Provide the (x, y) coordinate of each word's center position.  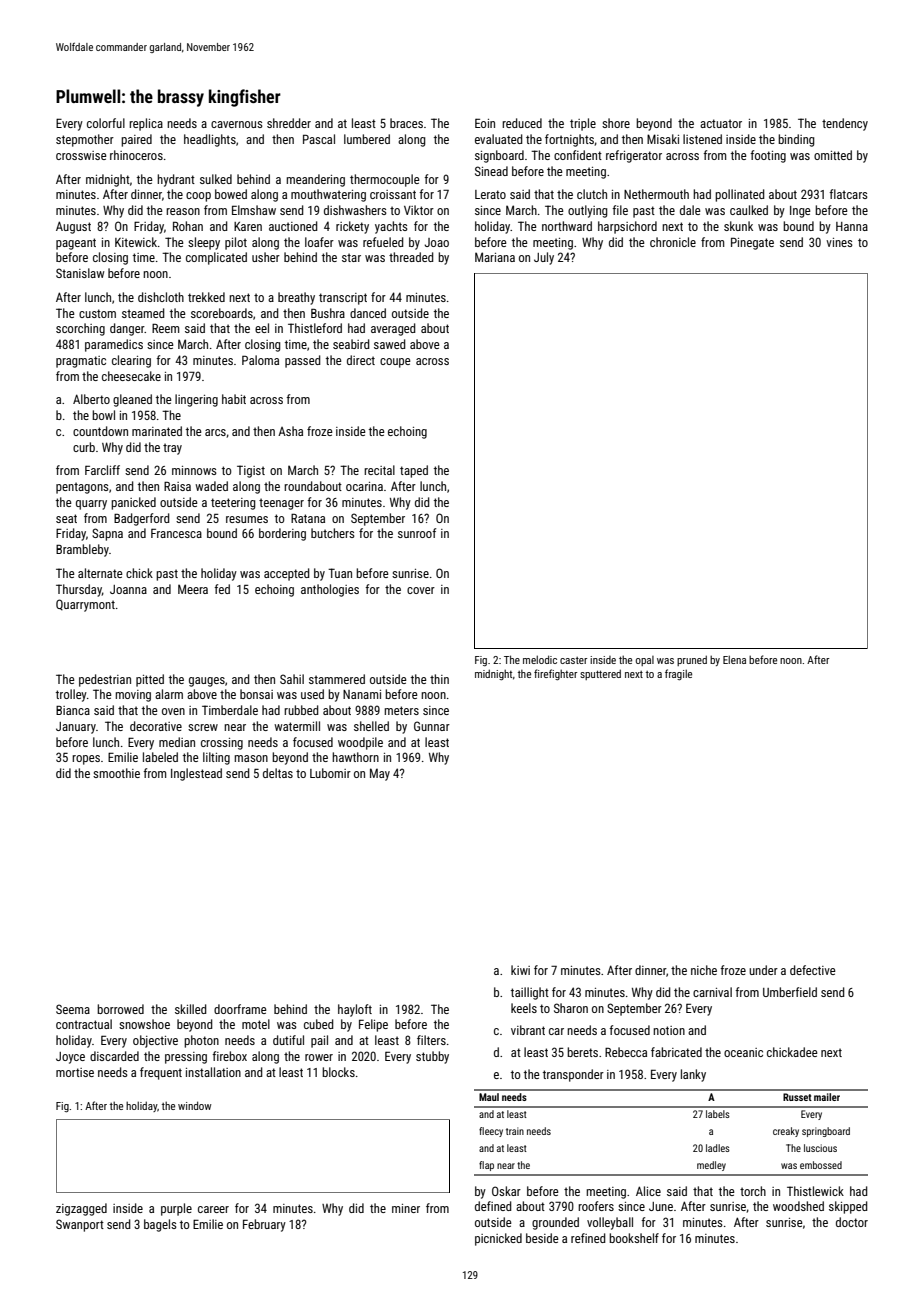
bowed (231, 194)
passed (303, 361)
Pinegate (752, 243)
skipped (848, 1207)
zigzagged (81, 1209)
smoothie (116, 773)
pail (319, 1041)
